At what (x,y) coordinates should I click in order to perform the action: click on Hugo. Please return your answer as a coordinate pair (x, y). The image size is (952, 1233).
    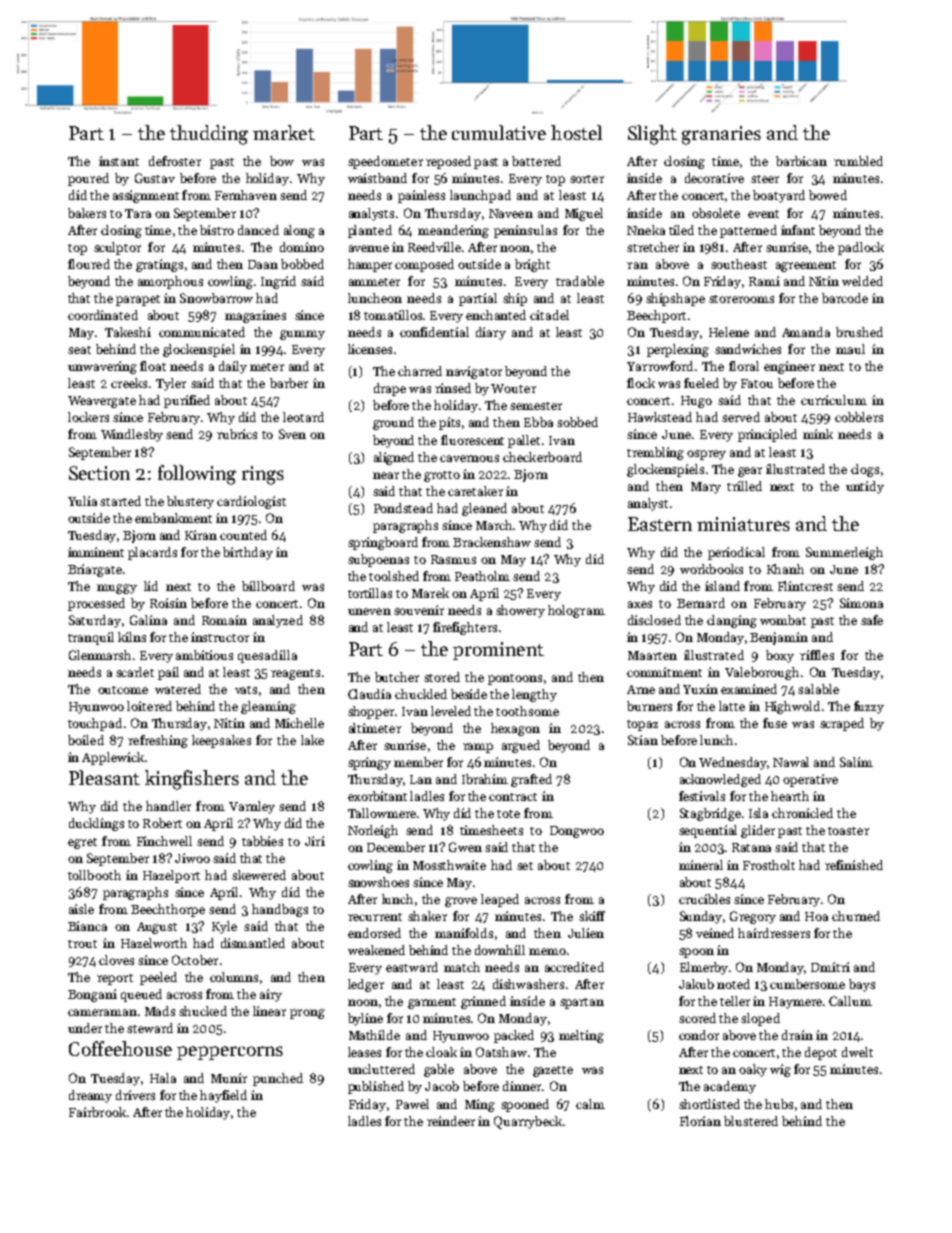
    Looking at the image, I should click on (696, 402).
